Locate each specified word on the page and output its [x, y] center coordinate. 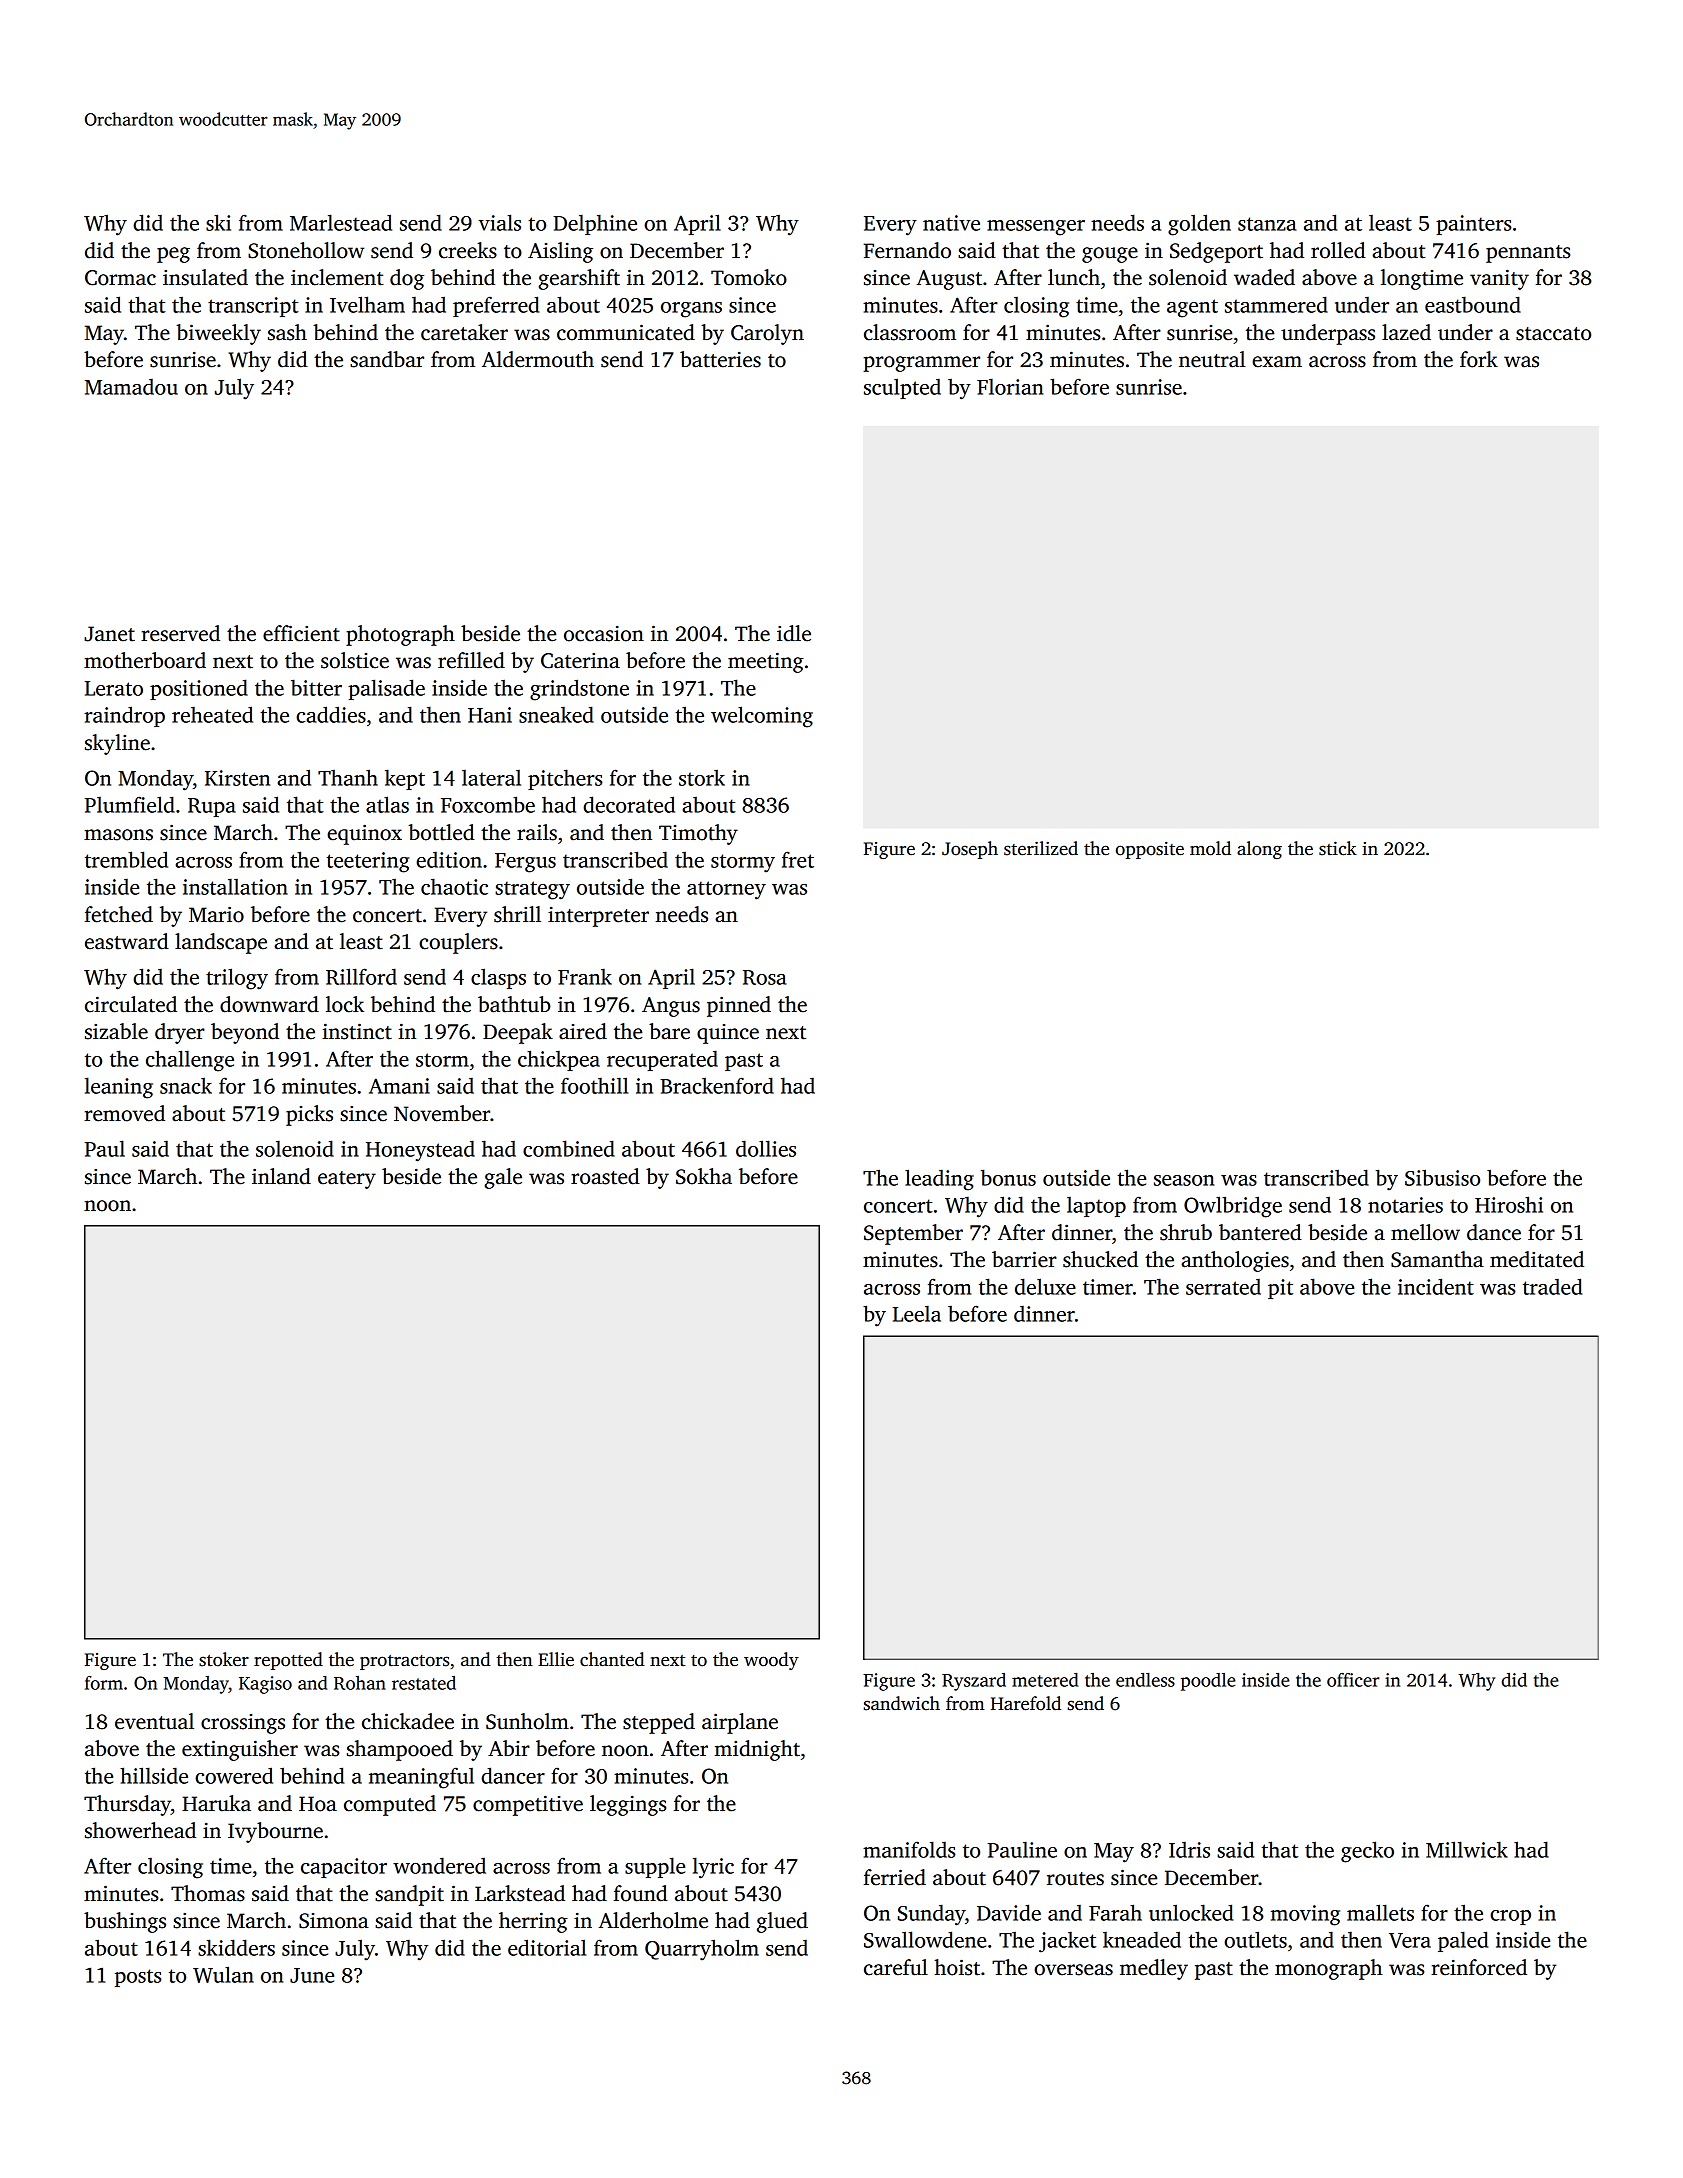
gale [503, 1178]
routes [1075, 1879]
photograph [400, 635]
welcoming [762, 717]
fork [1479, 359]
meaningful [421, 1778]
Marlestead [341, 222]
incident [1436, 1286]
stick [1338, 848]
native [951, 223]
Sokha [704, 1176]
